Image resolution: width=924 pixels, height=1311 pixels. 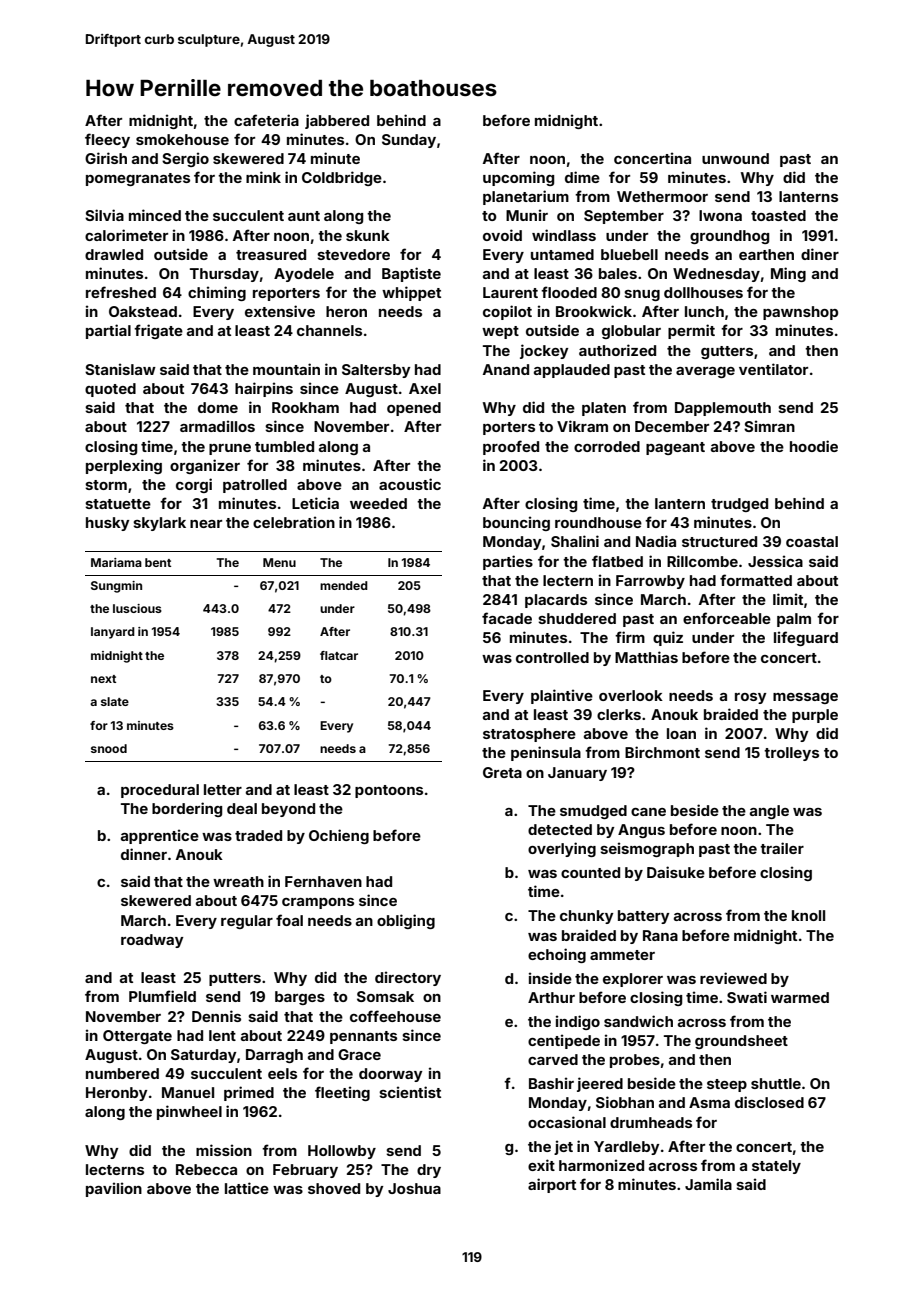 What do you see at coordinates (334, 1188) in the screenshot?
I see `shoved` at bounding box center [334, 1188].
